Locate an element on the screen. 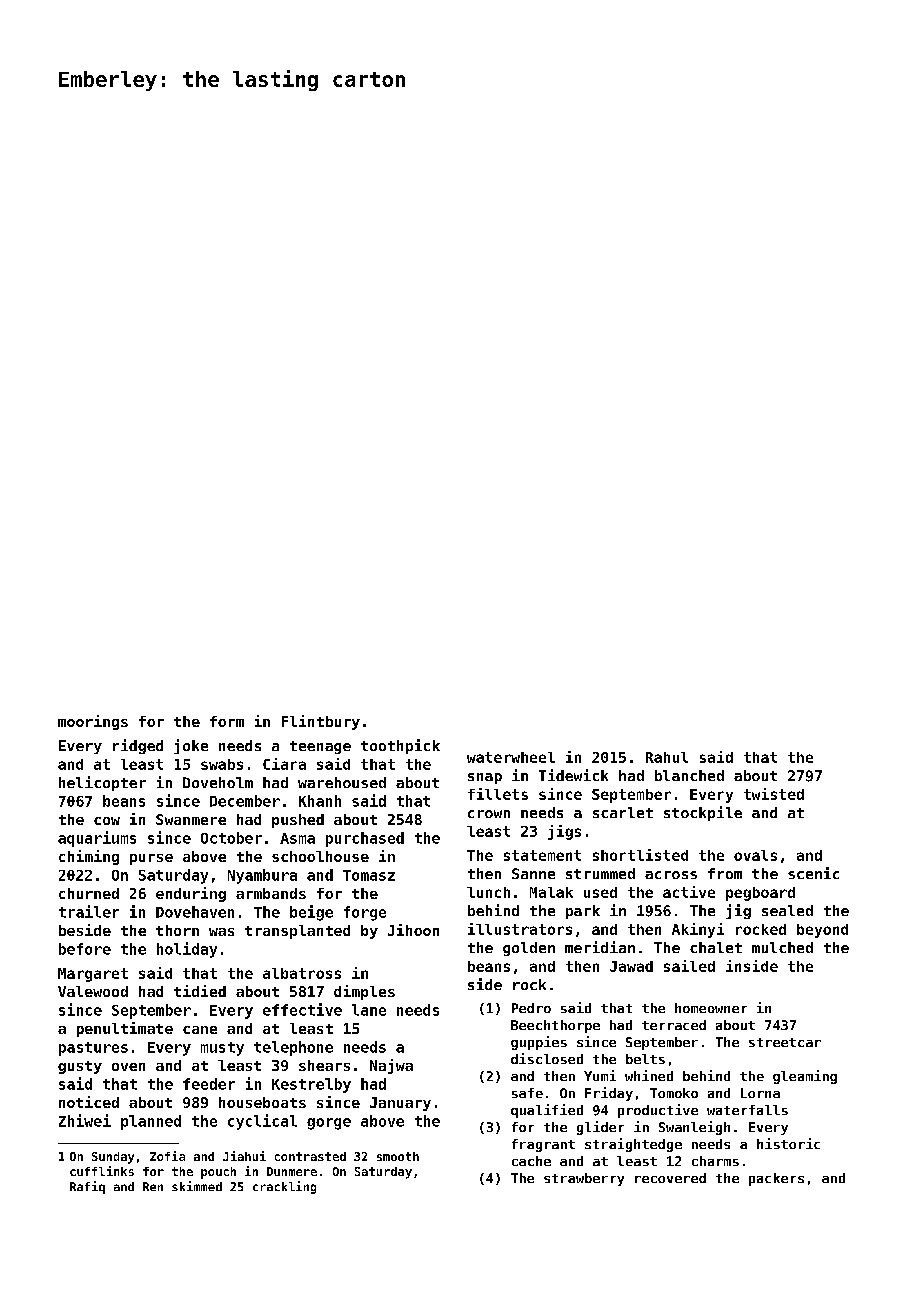 The image size is (908, 1316). packers is located at coordinates (776, 1179).
